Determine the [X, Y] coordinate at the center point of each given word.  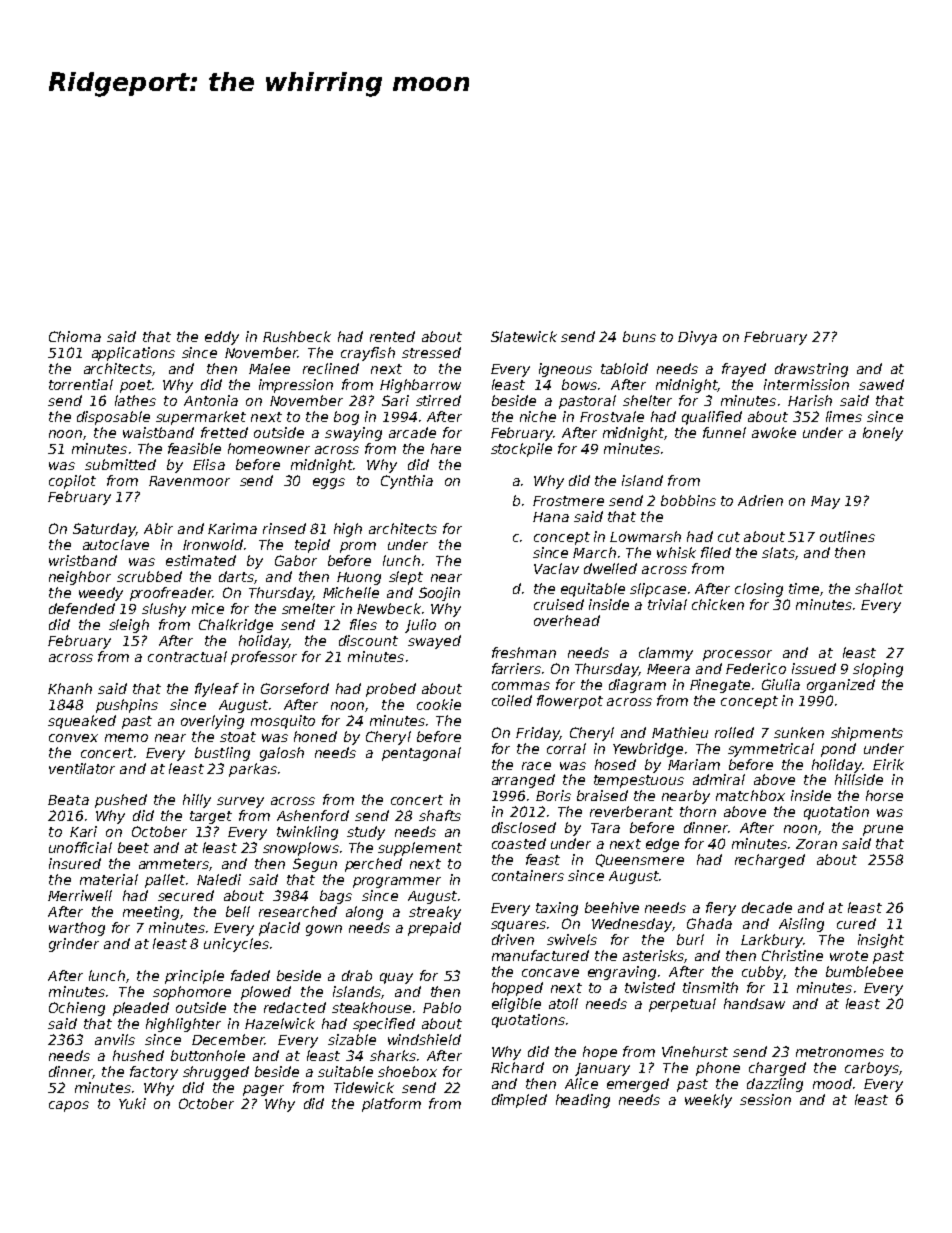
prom [358, 547]
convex [73, 738]
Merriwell [80, 895]
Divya [697, 338]
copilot [72, 482]
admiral [719, 779]
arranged [523, 781]
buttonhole [208, 1055]
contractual [187, 656]
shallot [879, 588]
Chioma [75, 336]
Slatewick [524, 336]
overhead [567, 620]
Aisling [801, 925]
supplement [420, 849]
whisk [676, 552]
